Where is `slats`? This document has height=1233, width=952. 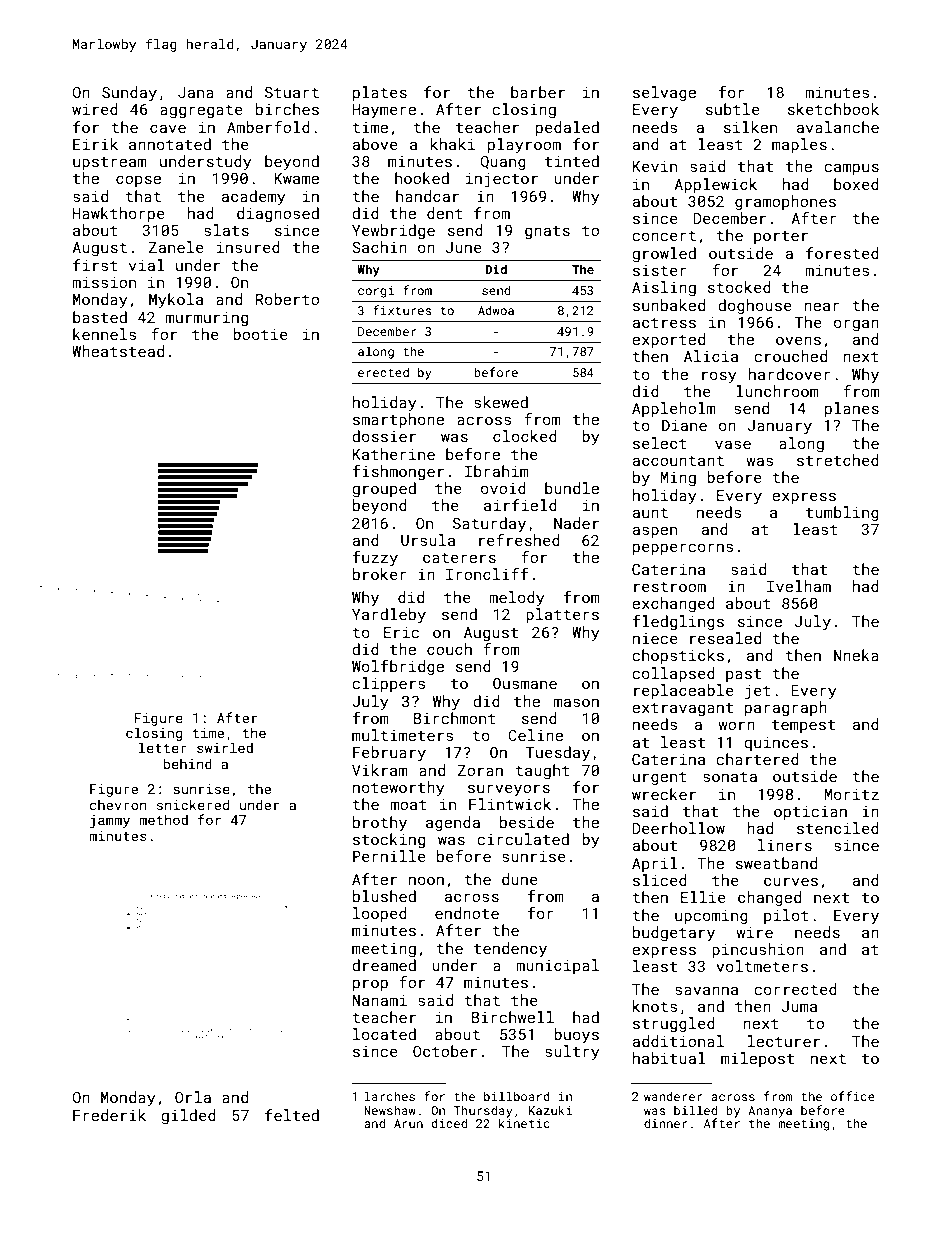
slats is located at coordinates (226, 230).
